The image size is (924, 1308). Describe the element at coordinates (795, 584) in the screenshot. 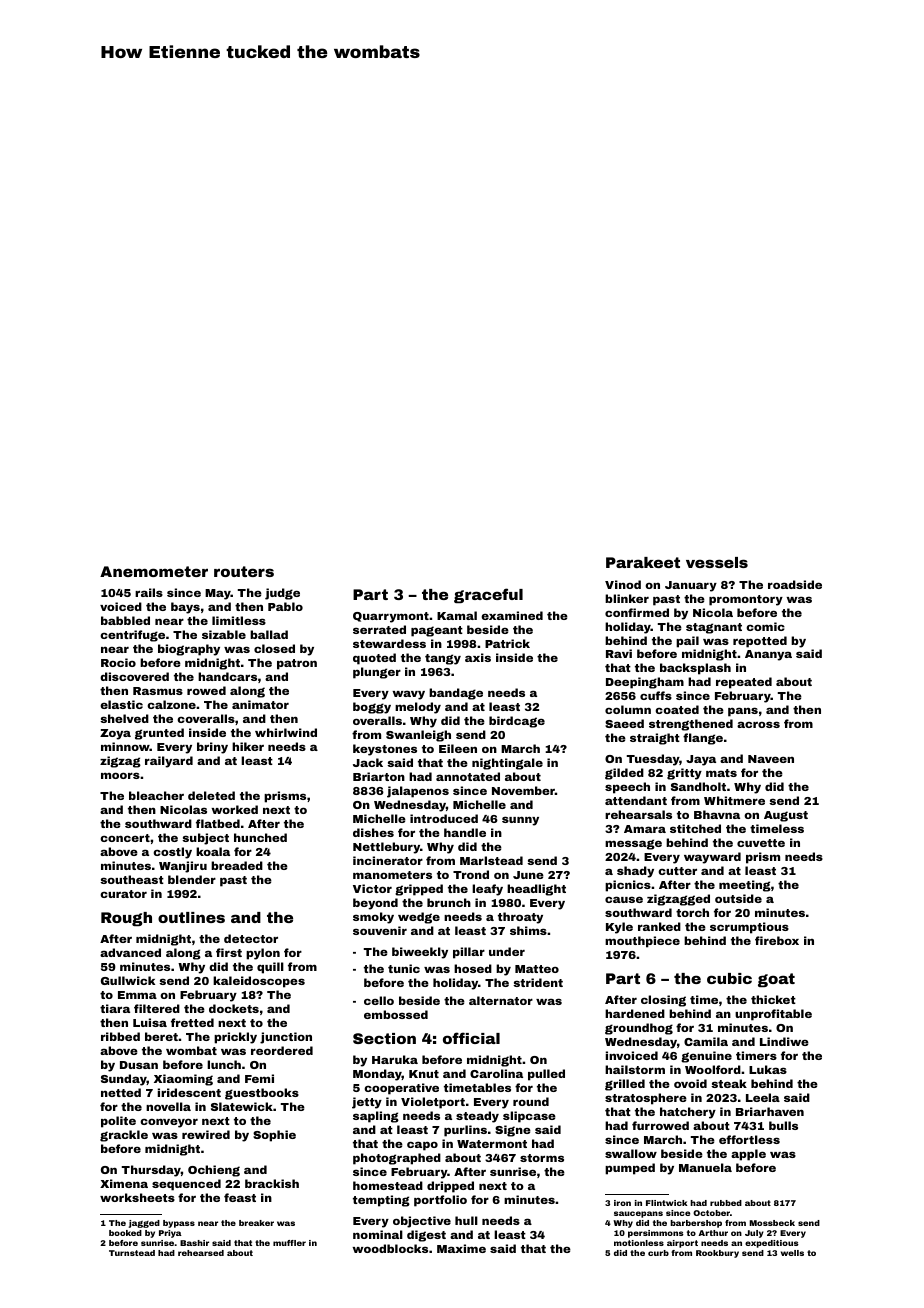

I see `roadside` at that location.
